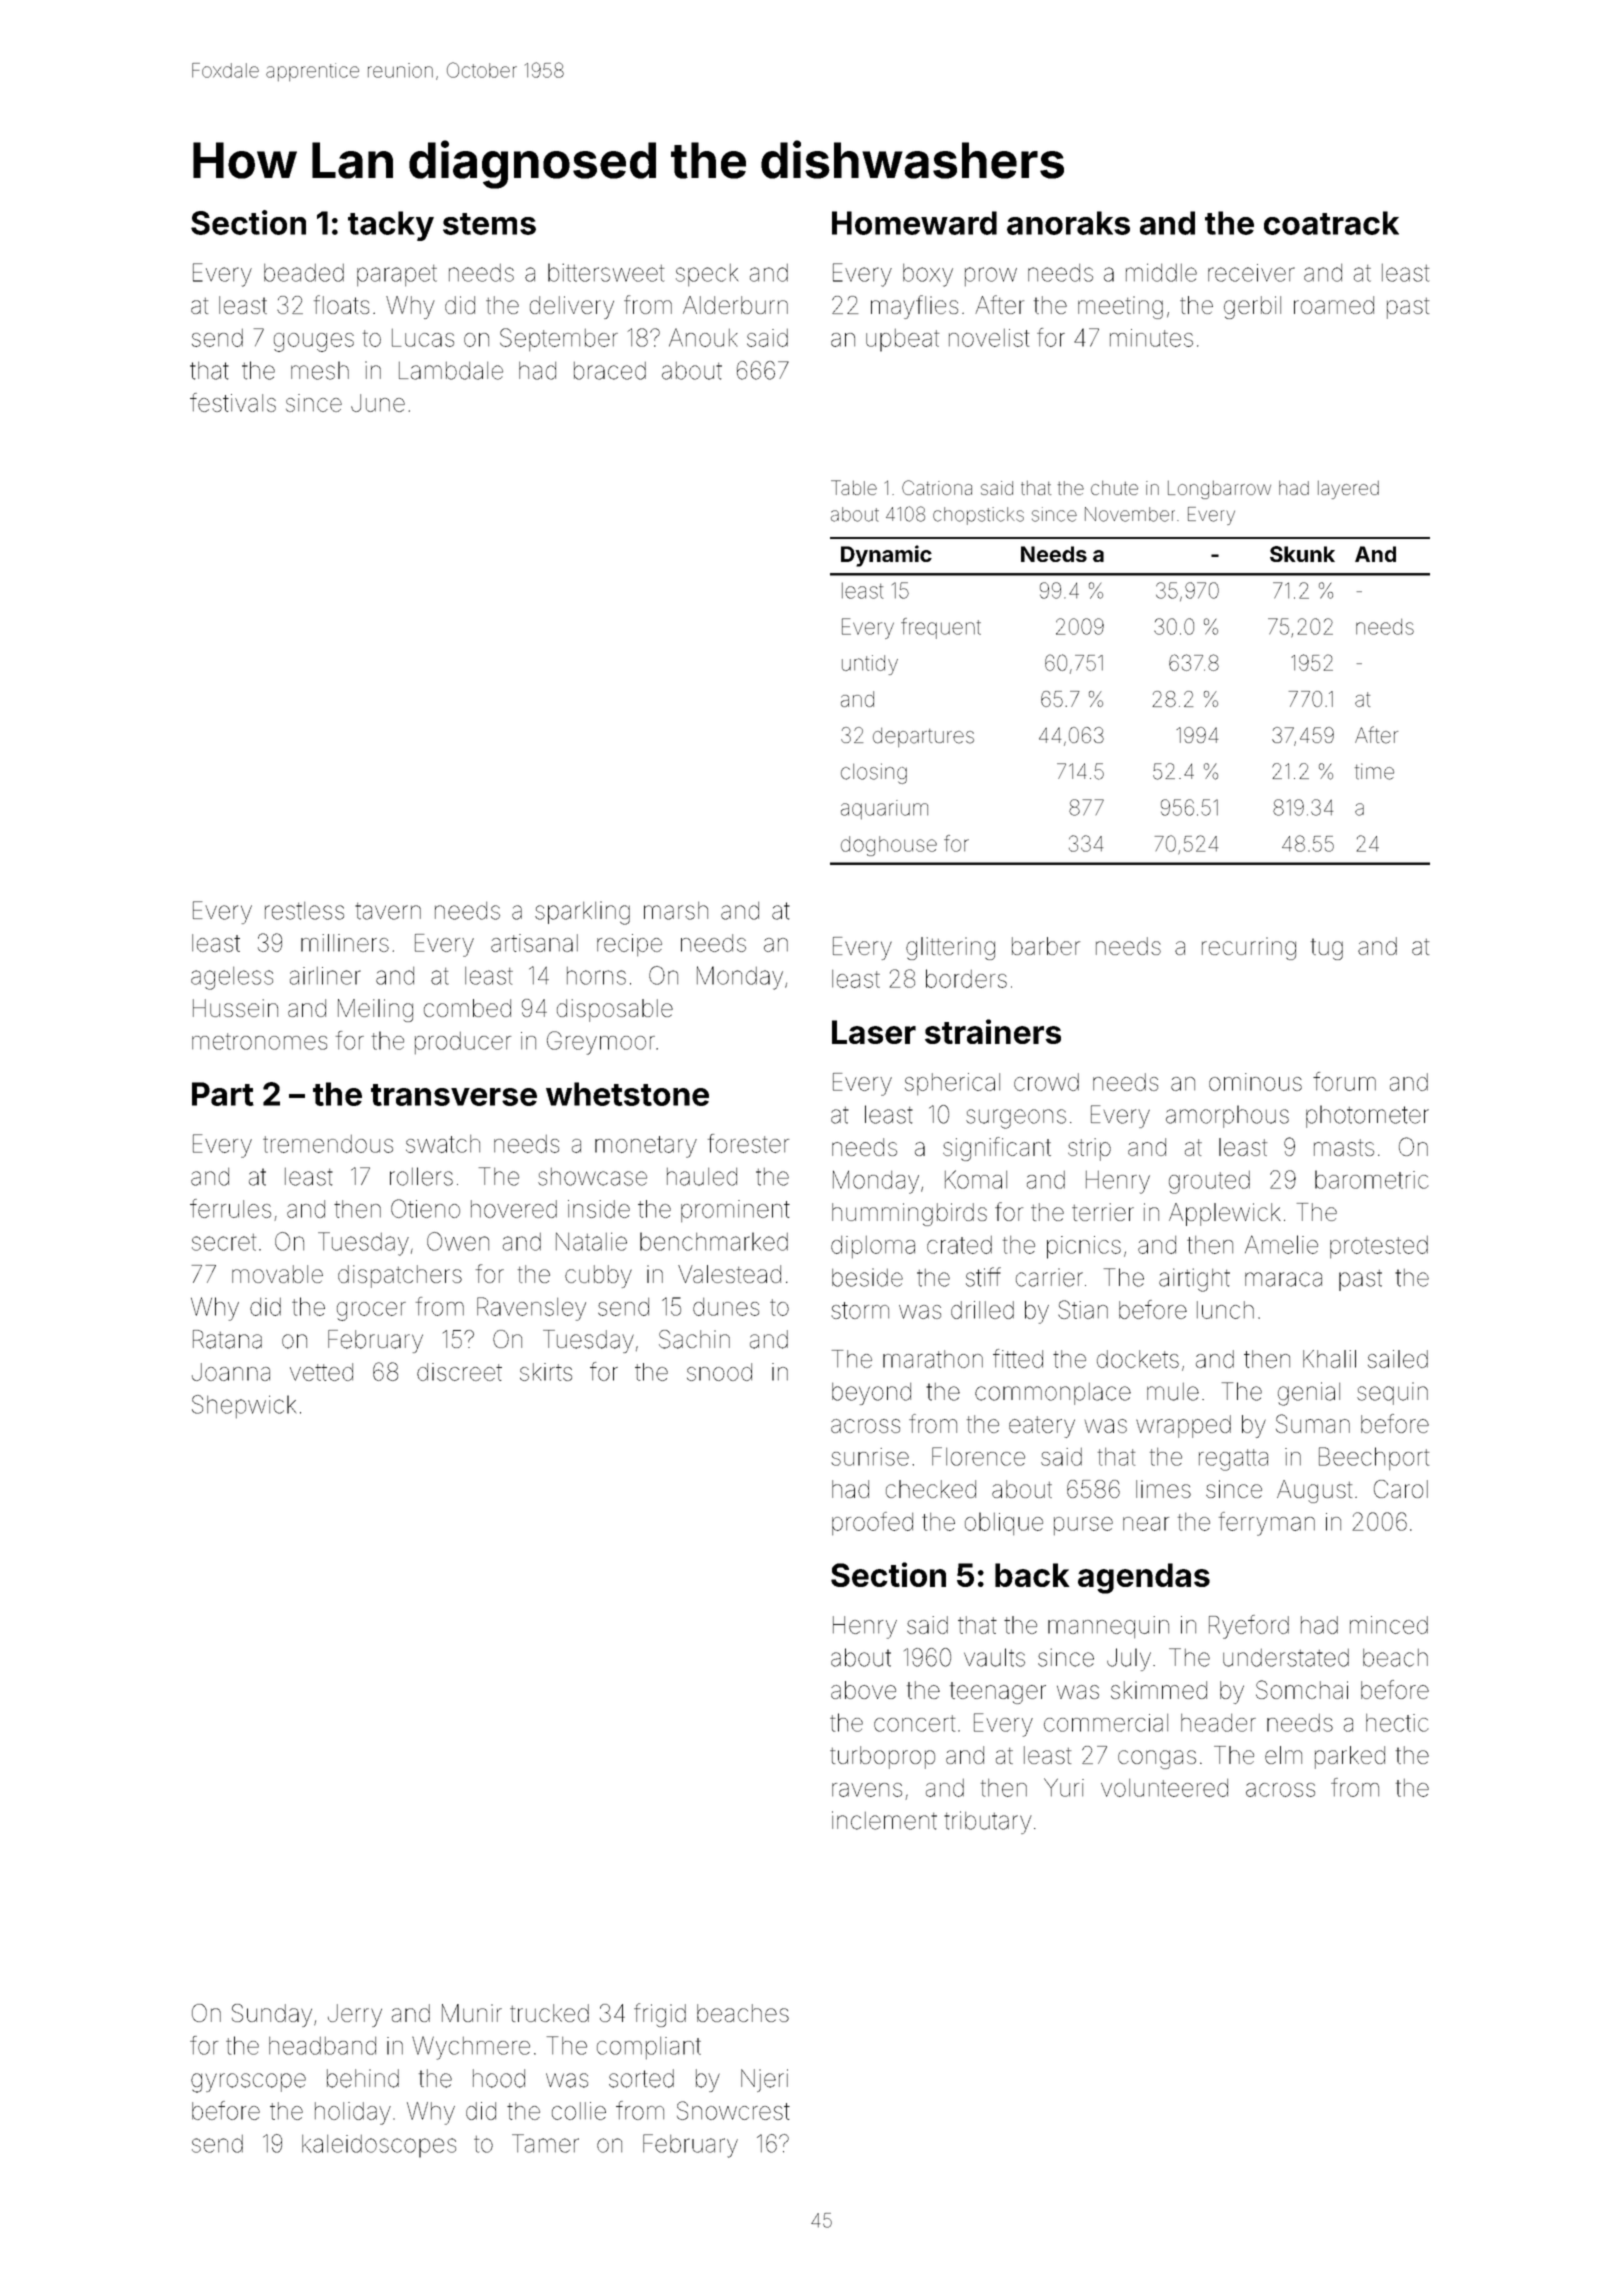 Image resolution: width=1620 pixels, height=2292 pixels. Describe the element at coordinates (993, 1031) in the document. I see `strainers` at that location.
